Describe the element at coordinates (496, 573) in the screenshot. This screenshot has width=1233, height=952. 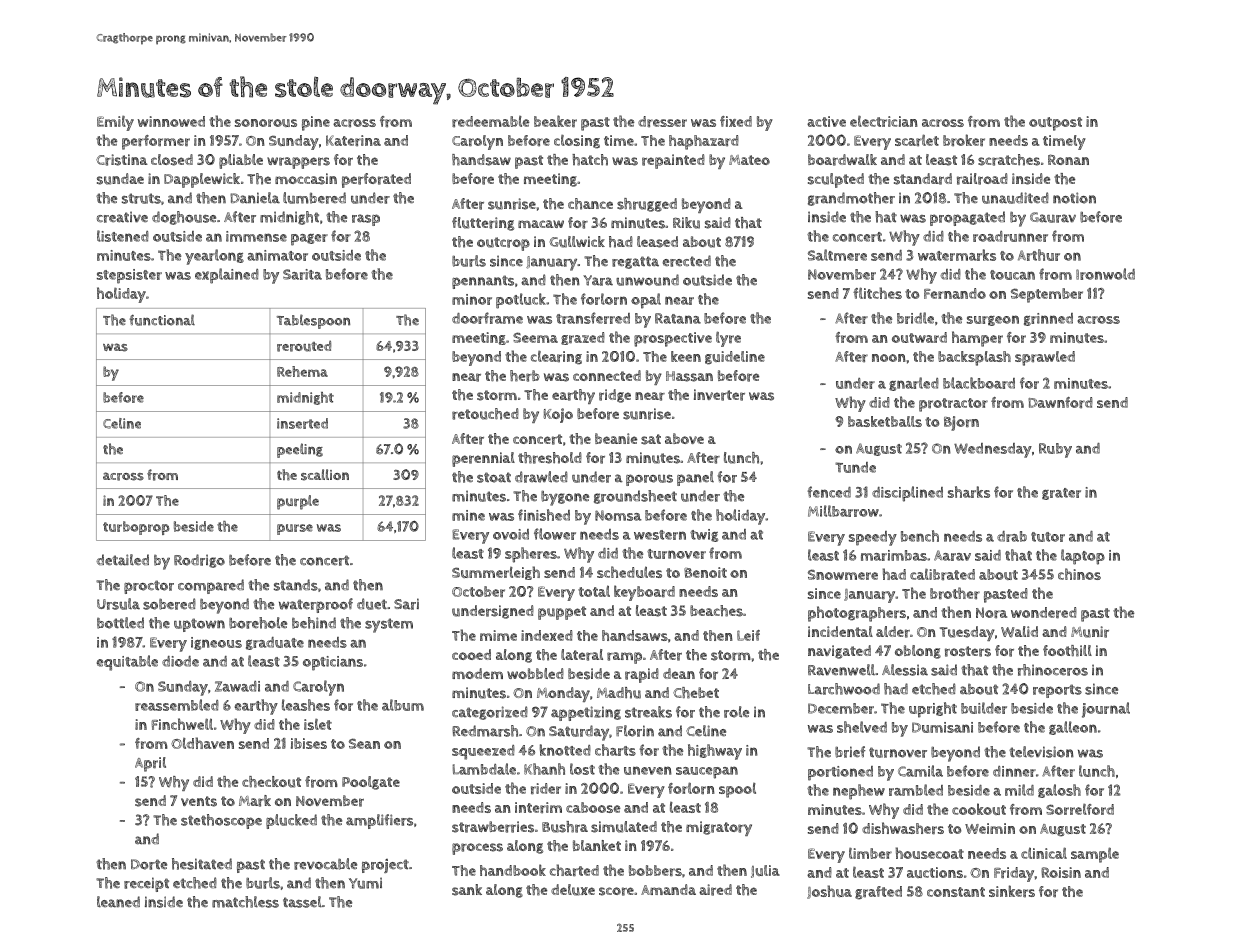
I see `Summerleigh` at that location.
